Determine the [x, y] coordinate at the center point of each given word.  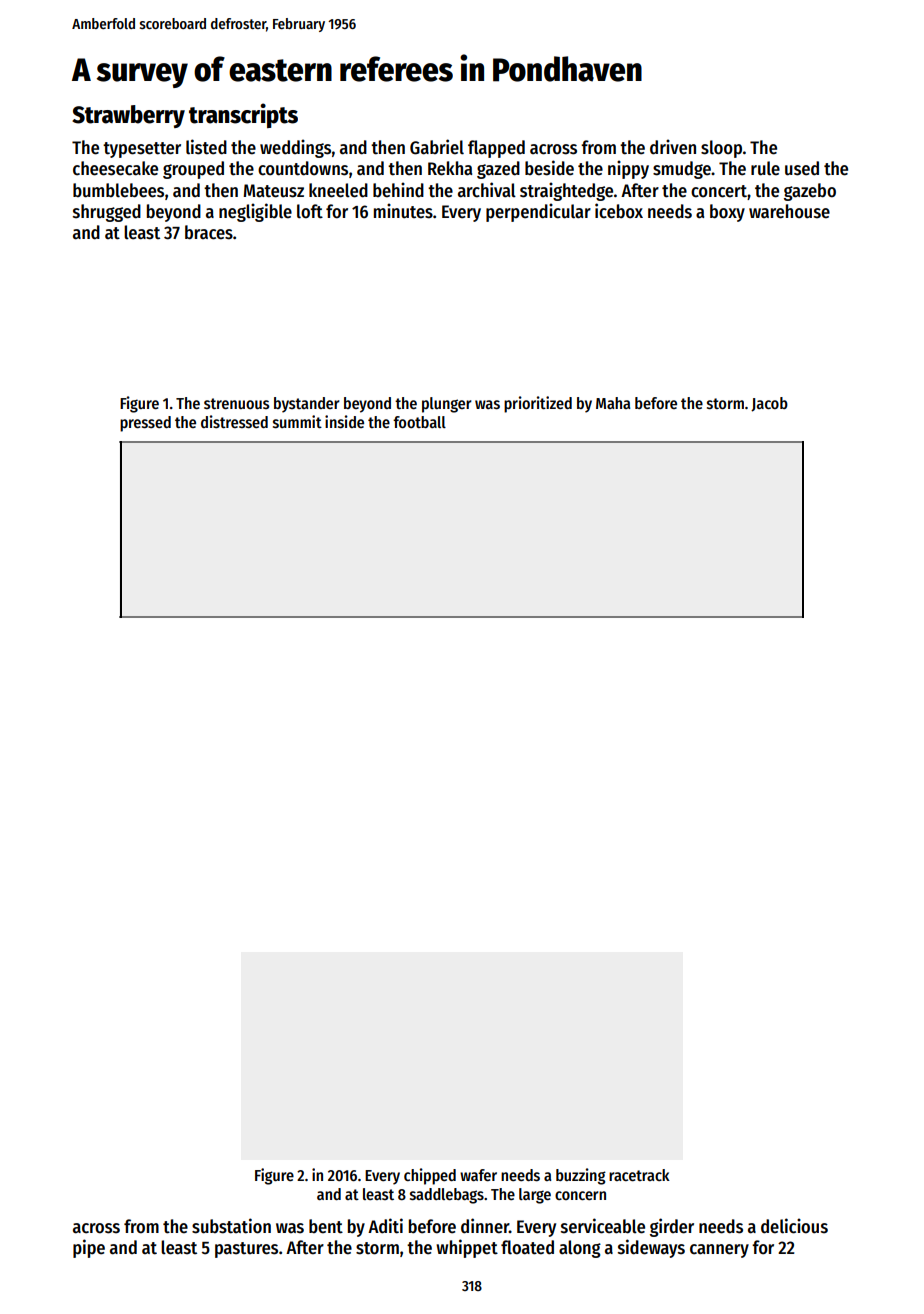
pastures [246, 1250]
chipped [430, 1176]
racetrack [639, 1175]
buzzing [581, 1176]
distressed [234, 422]
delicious [794, 1226]
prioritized [538, 404]
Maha [613, 403]
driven [673, 147]
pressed [145, 424]
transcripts [243, 115]
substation [231, 1226]
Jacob [769, 404]
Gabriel [437, 147]
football [419, 422]
